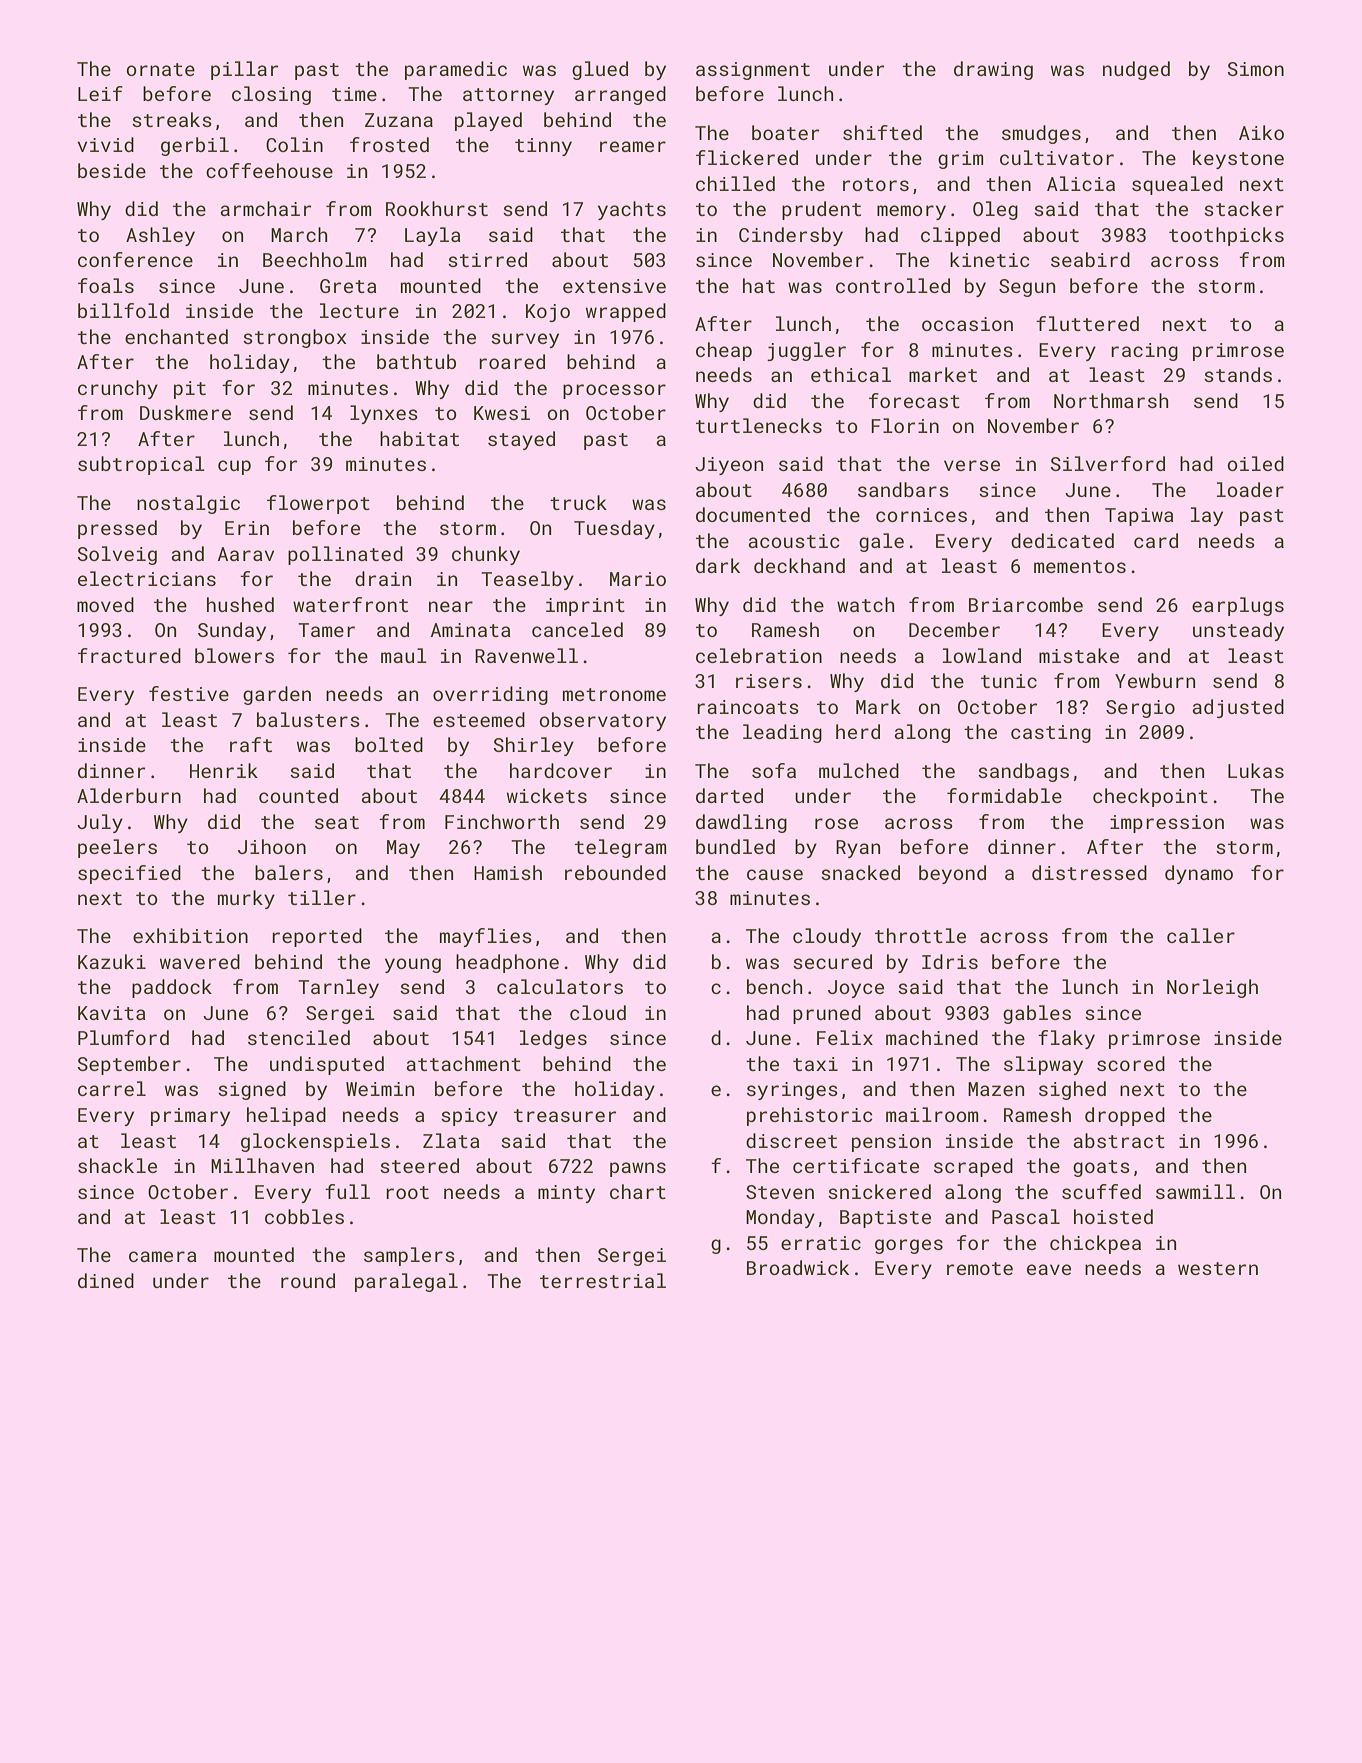 This screenshot has height=1763, width=1362. Describe the element at coordinates (632, 210) in the screenshot. I see `yachts` at that location.
